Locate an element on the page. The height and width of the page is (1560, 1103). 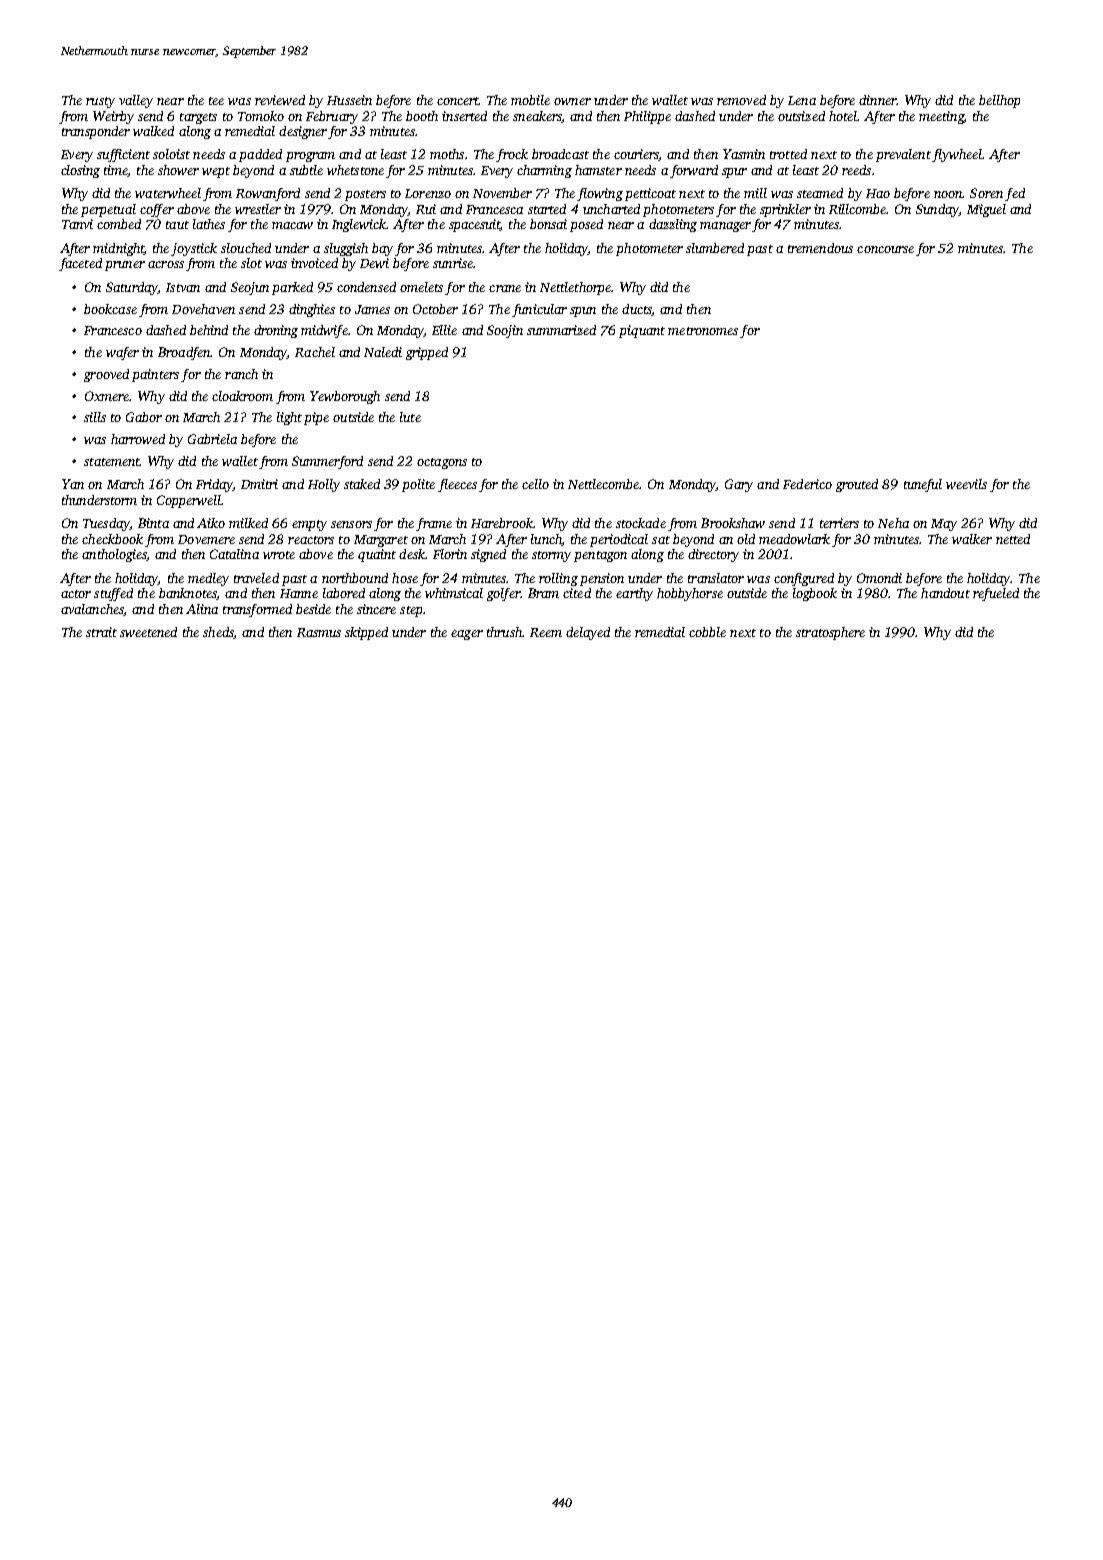
metronomes is located at coordinates (703, 331).
